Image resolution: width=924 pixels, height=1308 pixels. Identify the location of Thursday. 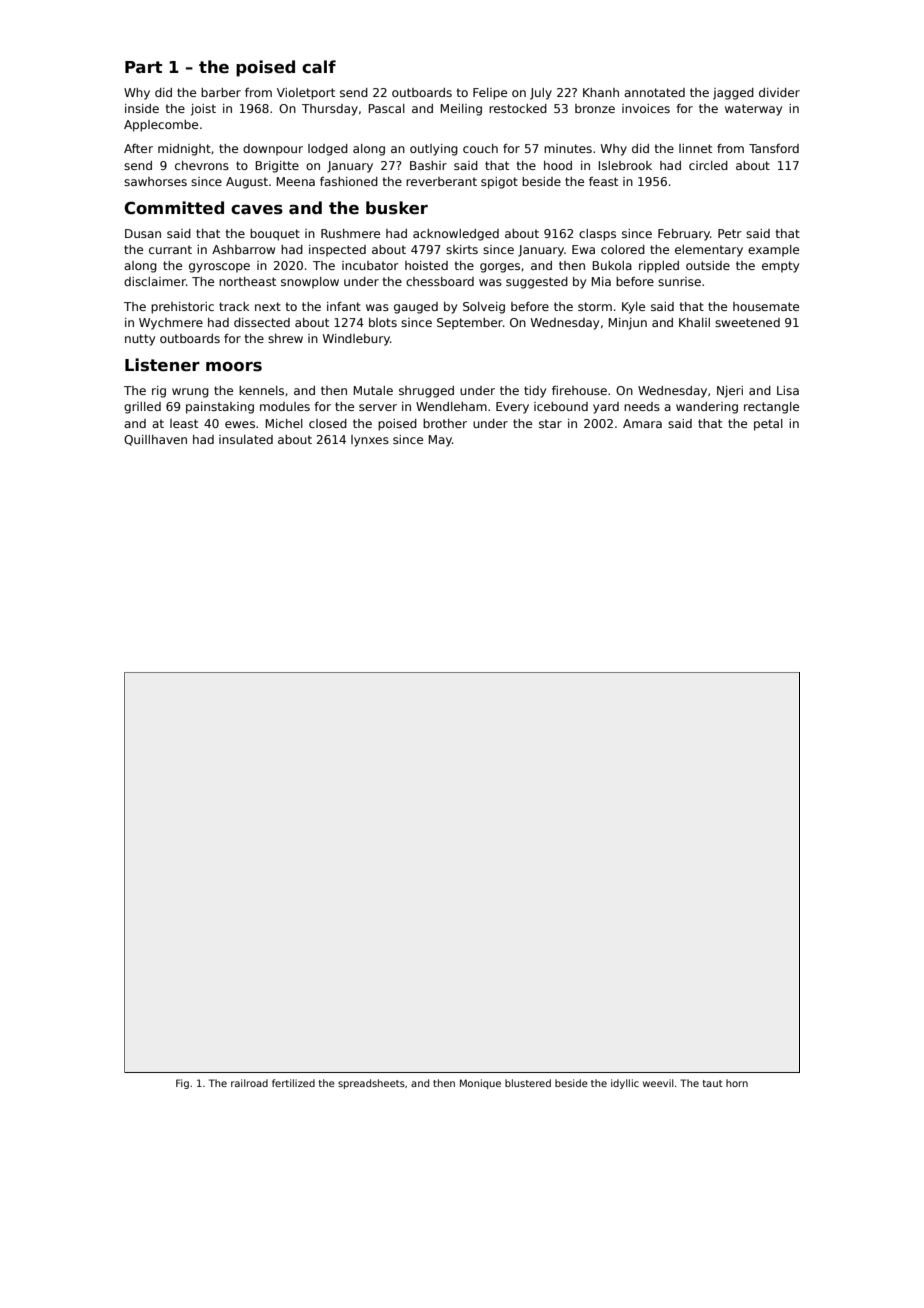
(330, 110).
